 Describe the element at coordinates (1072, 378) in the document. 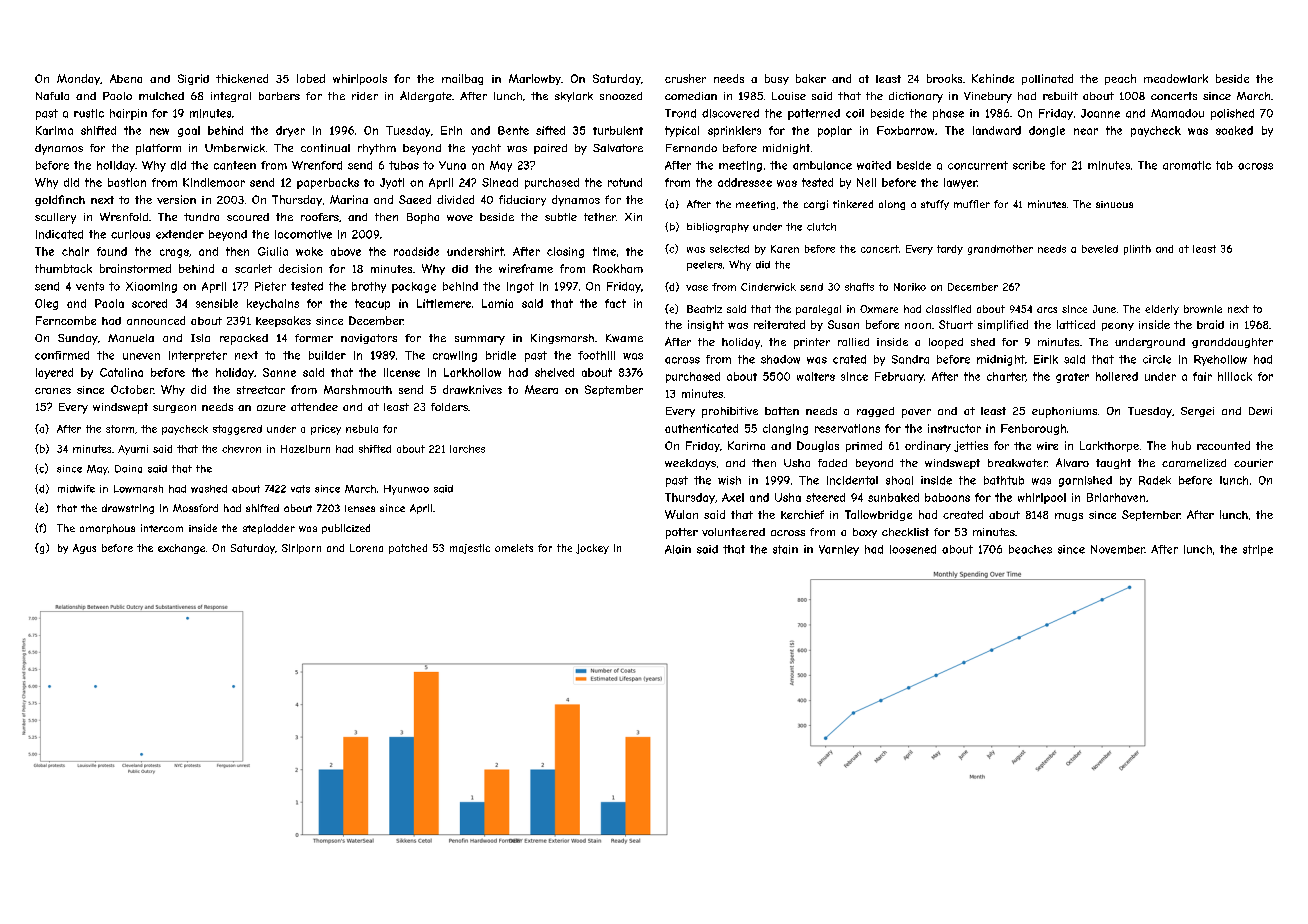

I see `grater` at that location.
